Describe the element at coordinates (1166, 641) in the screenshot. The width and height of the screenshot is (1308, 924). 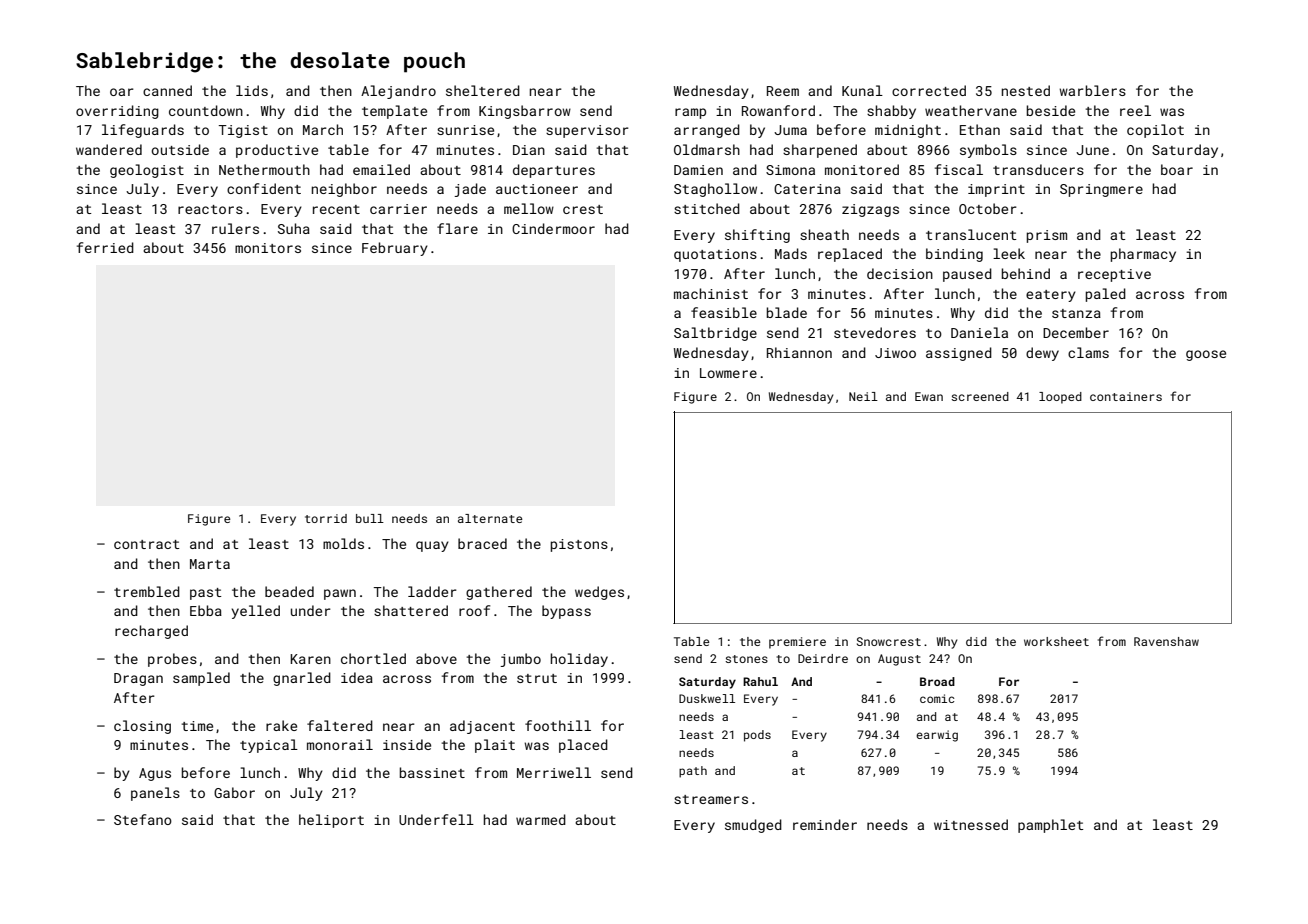
I see `Ravenshaw` at that location.
